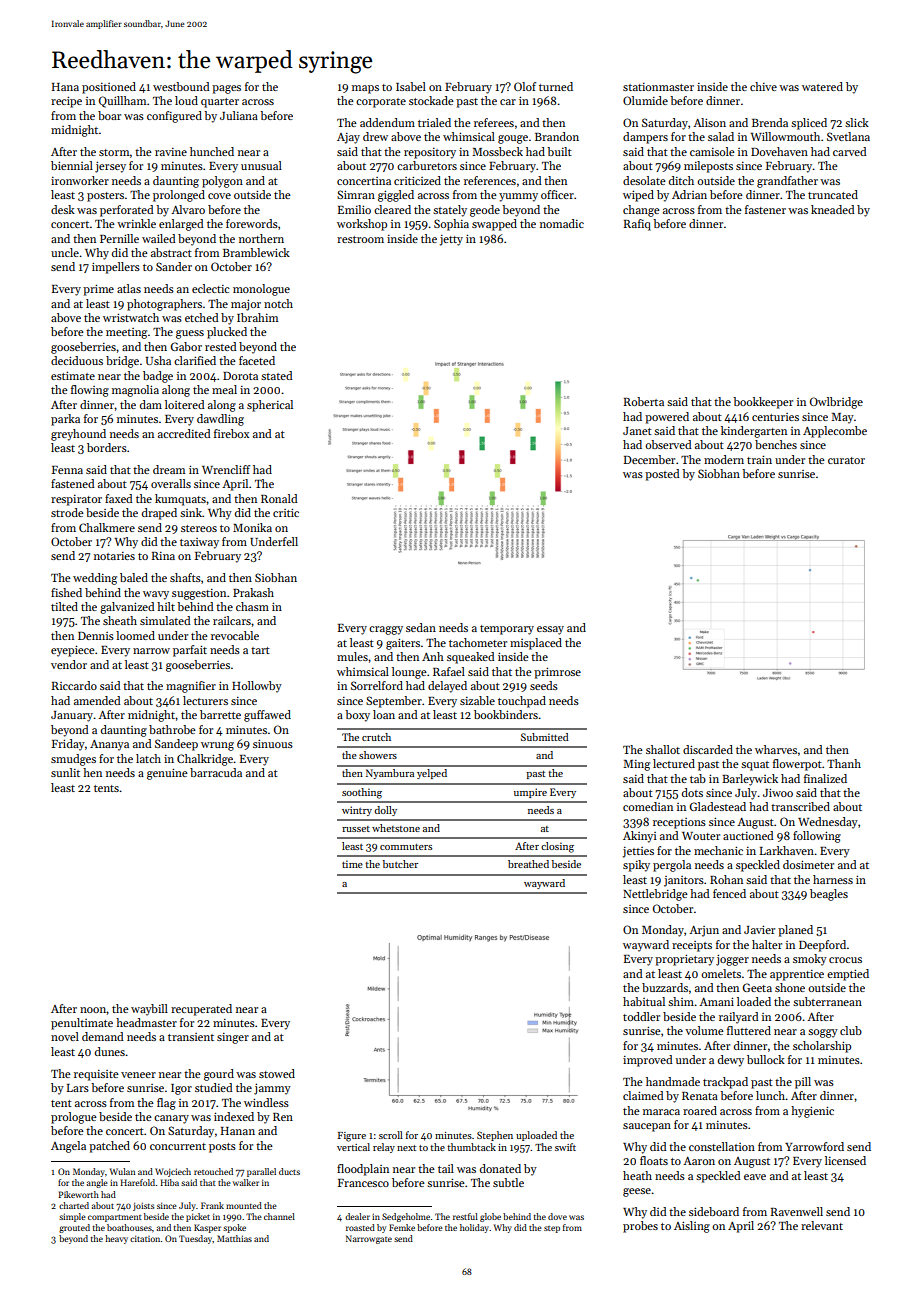  What do you see at coordinates (279, 1216) in the screenshot?
I see `channel` at bounding box center [279, 1216].
